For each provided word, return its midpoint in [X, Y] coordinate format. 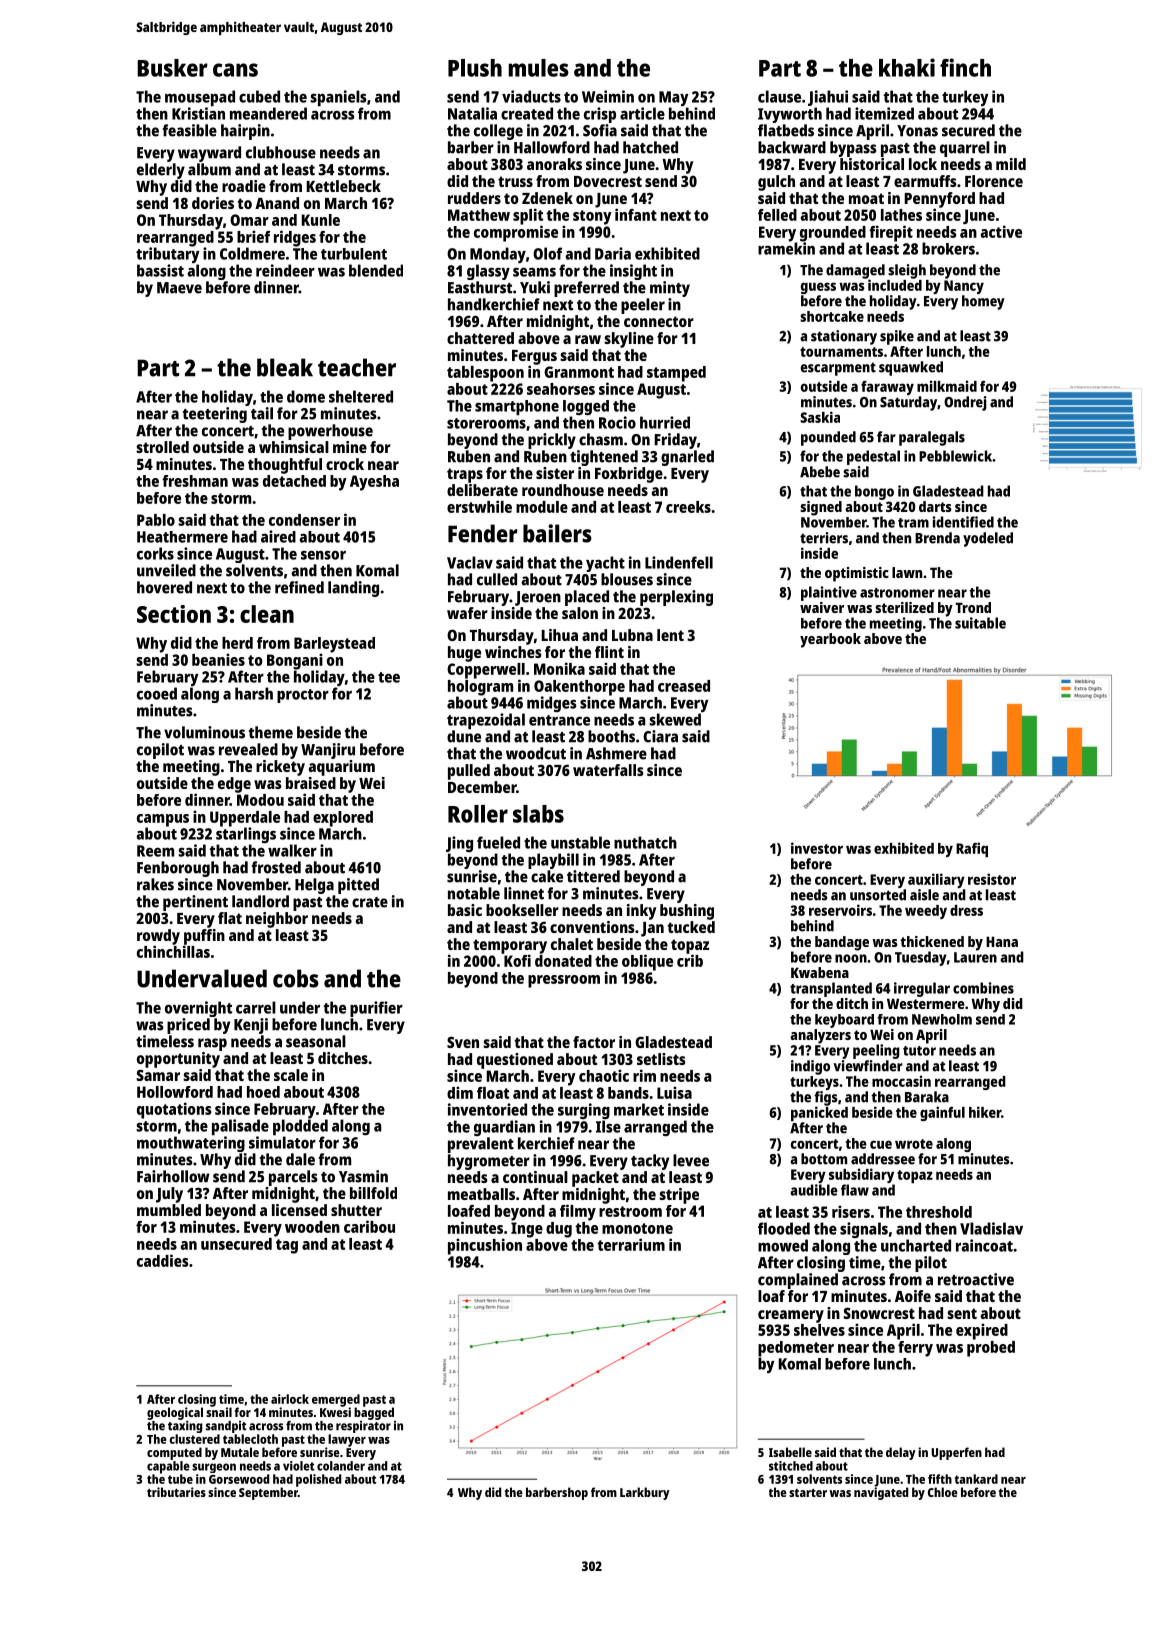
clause [779, 96]
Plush [475, 68]
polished [318, 1480]
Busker [172, 68]
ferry [915, 1349]
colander [341, 1466]
